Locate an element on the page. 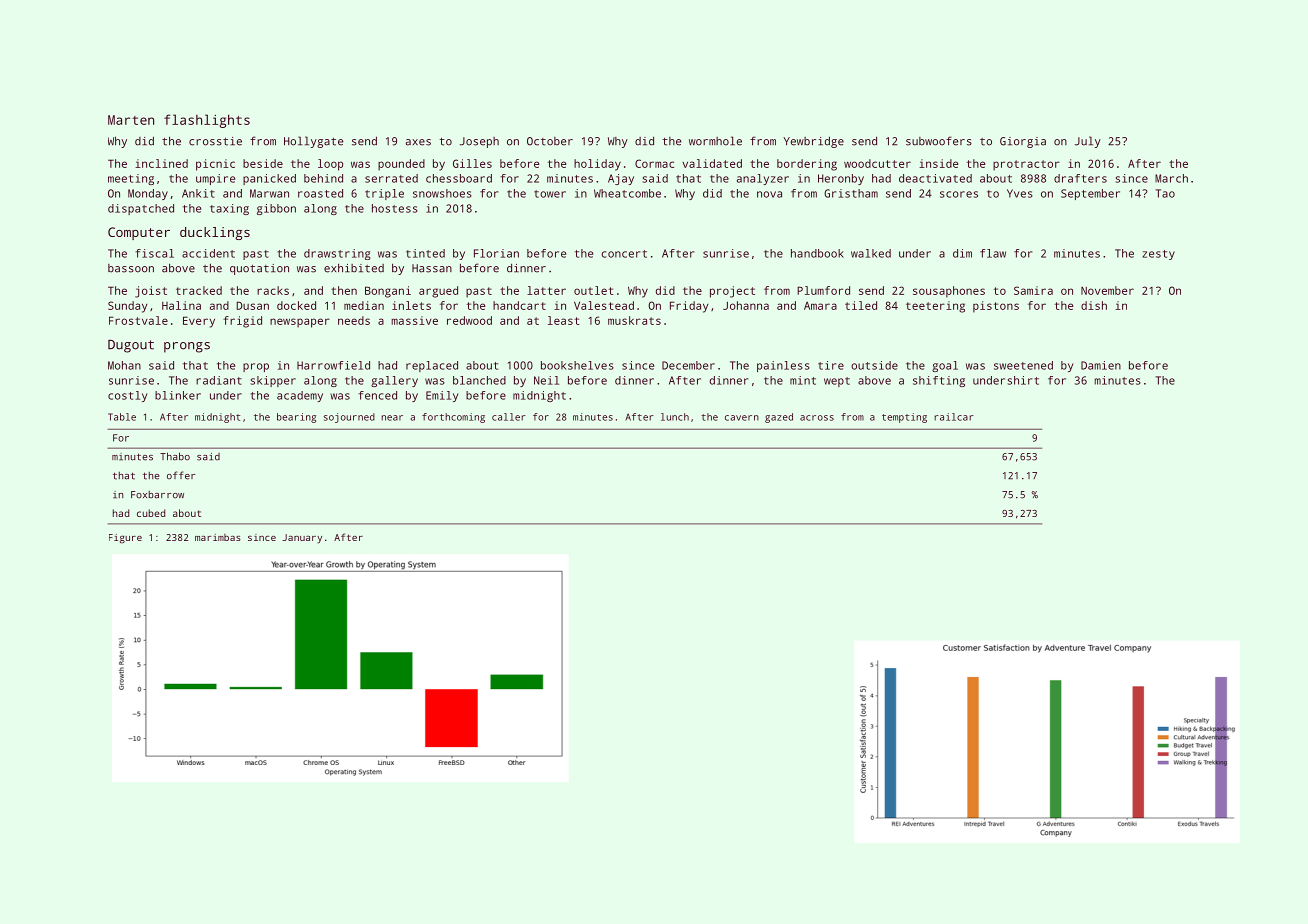  across is located at coordinates (817, 418).
